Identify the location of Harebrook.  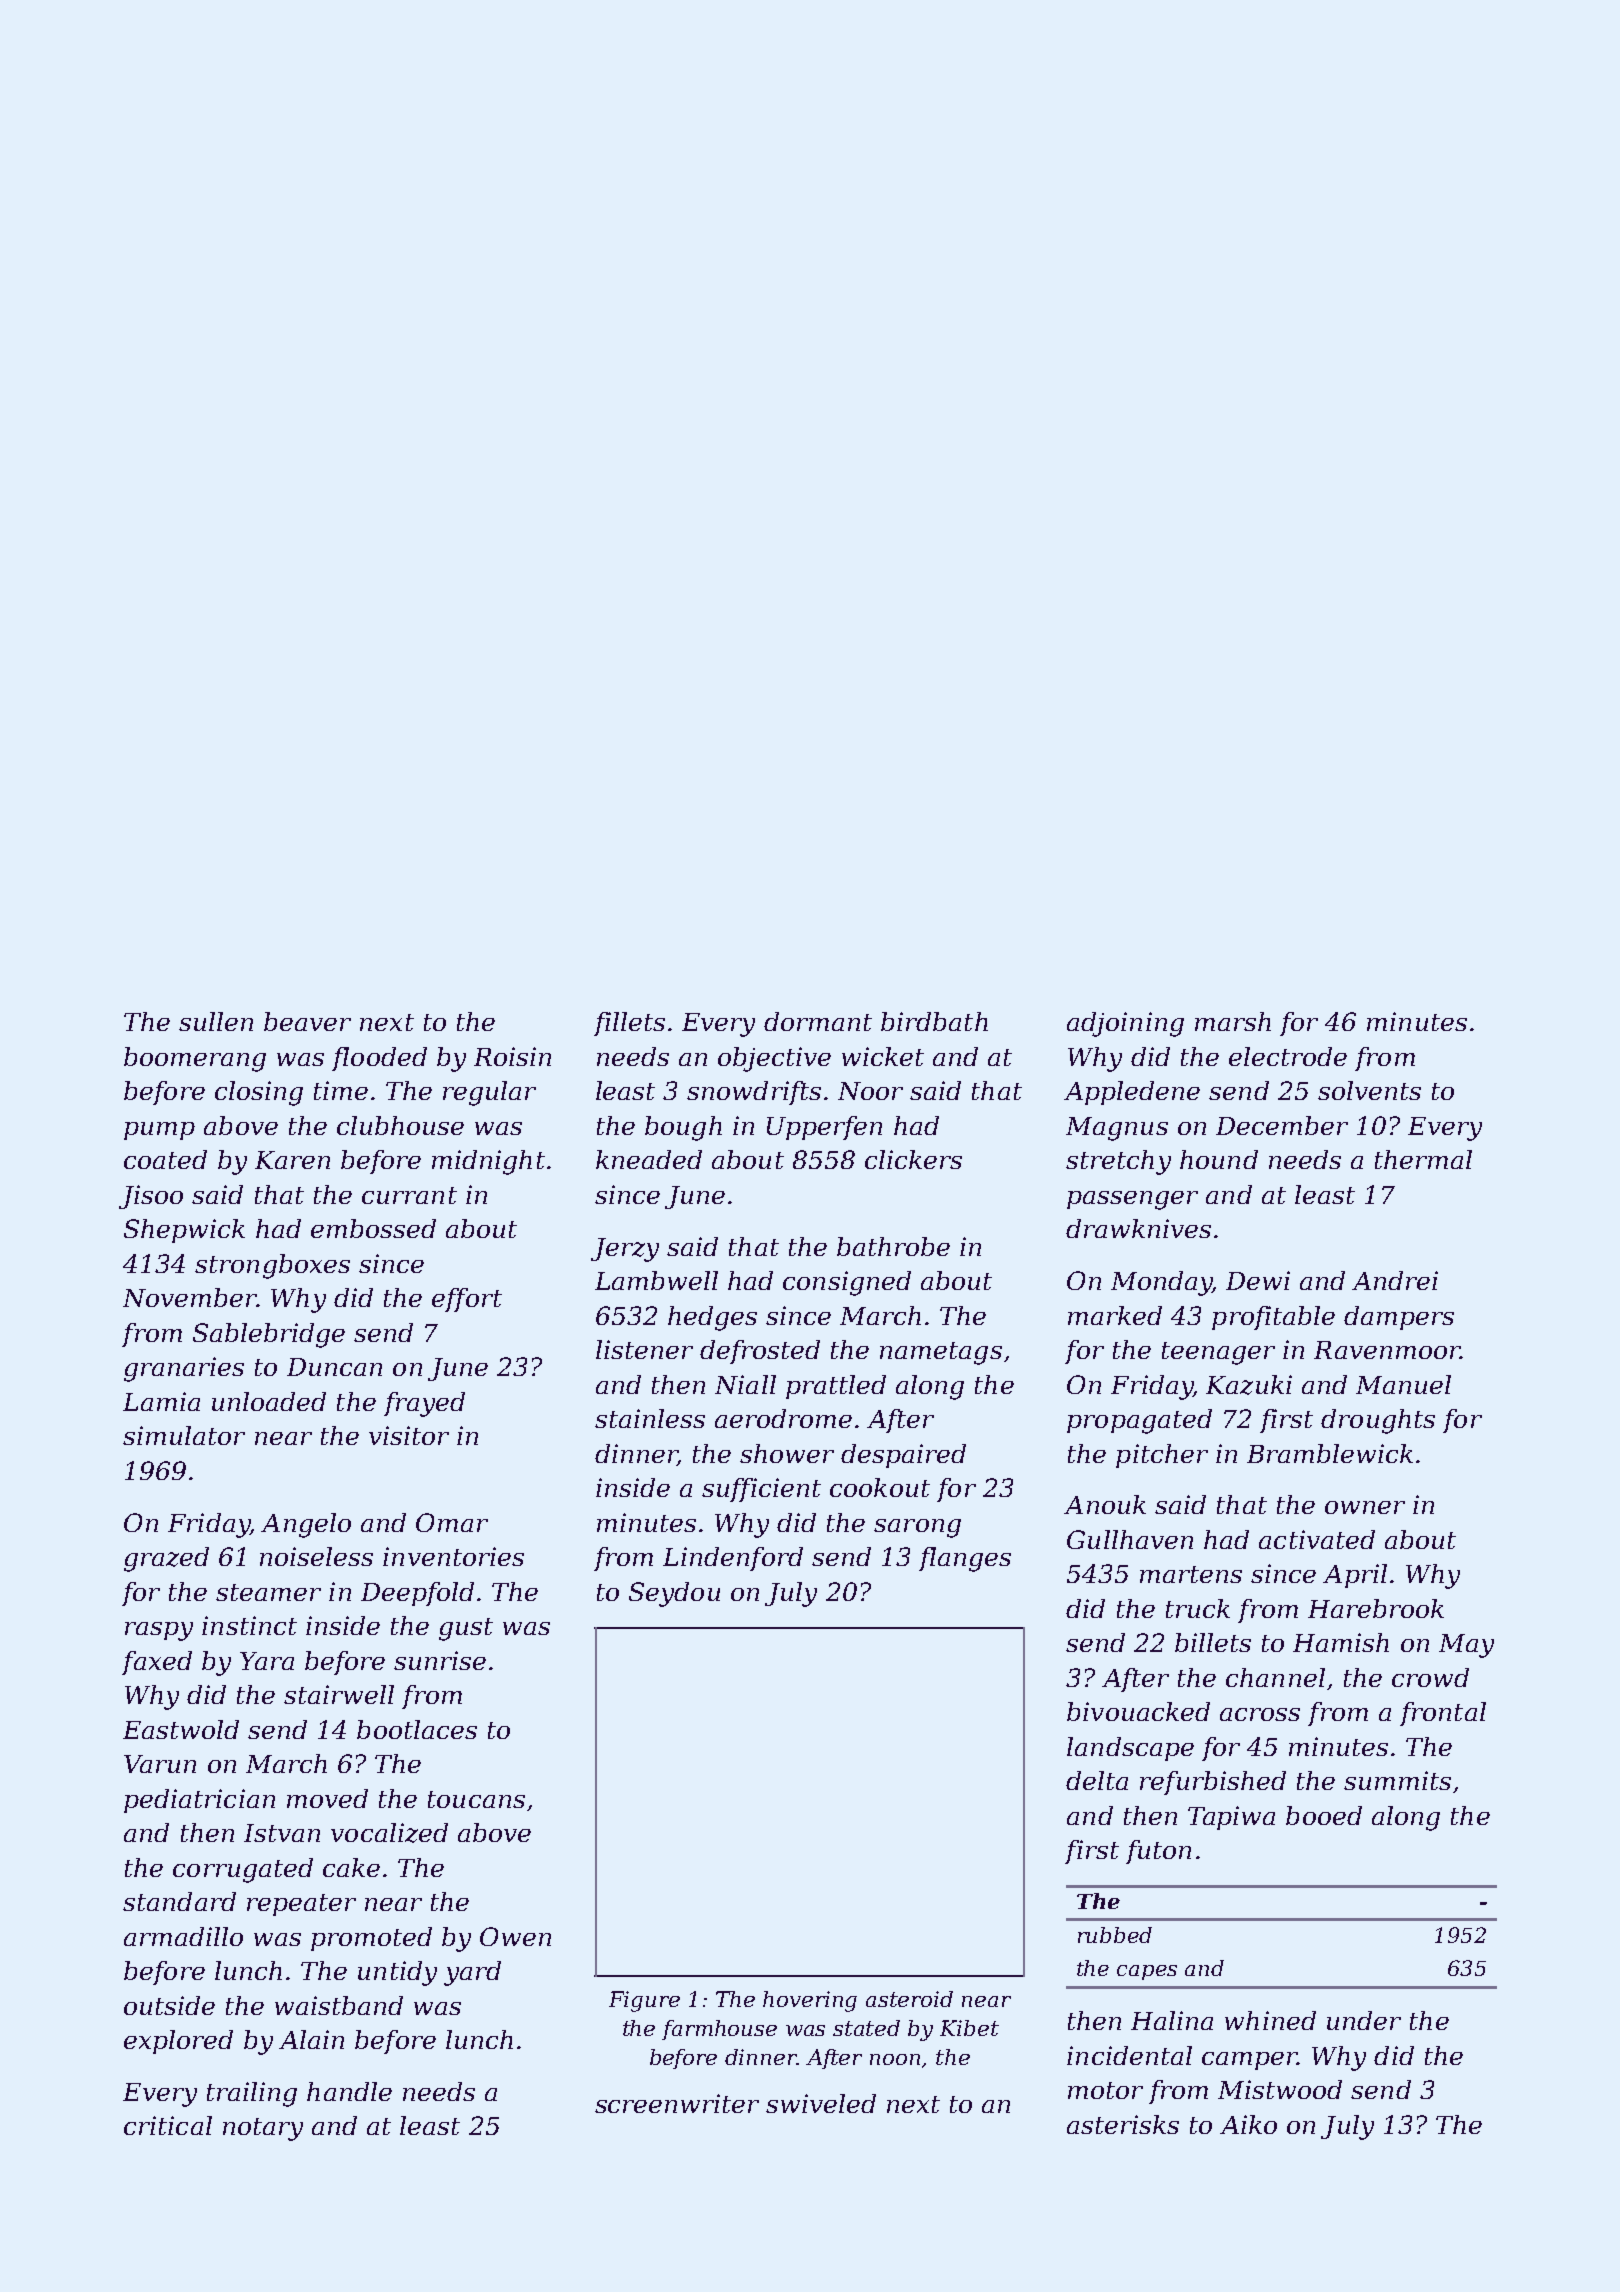
(1376, 1608).
